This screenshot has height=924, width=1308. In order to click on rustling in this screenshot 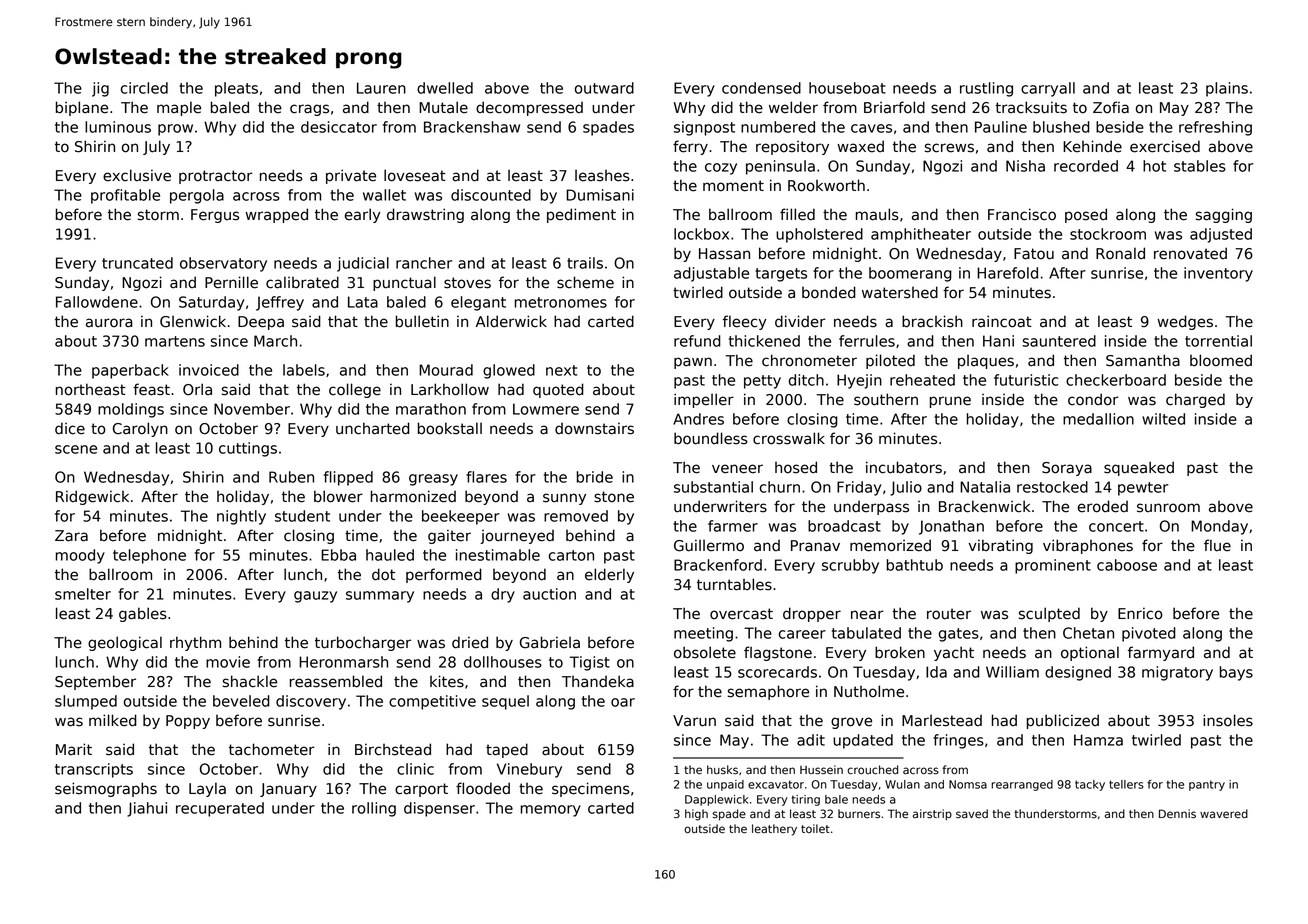, I will do `click(986, 89)`.
